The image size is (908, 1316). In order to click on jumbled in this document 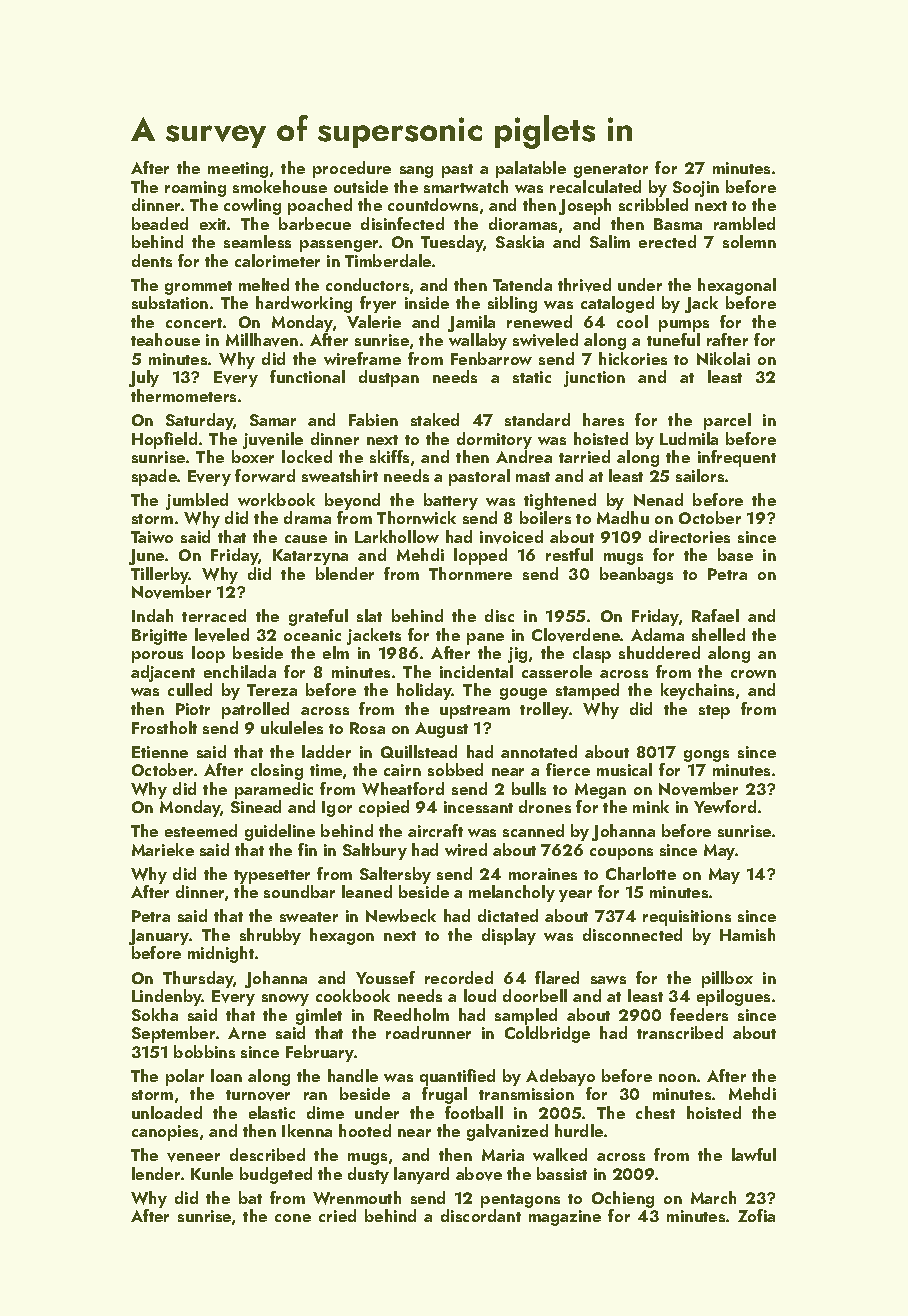, I will do `click(197, 501)`.
